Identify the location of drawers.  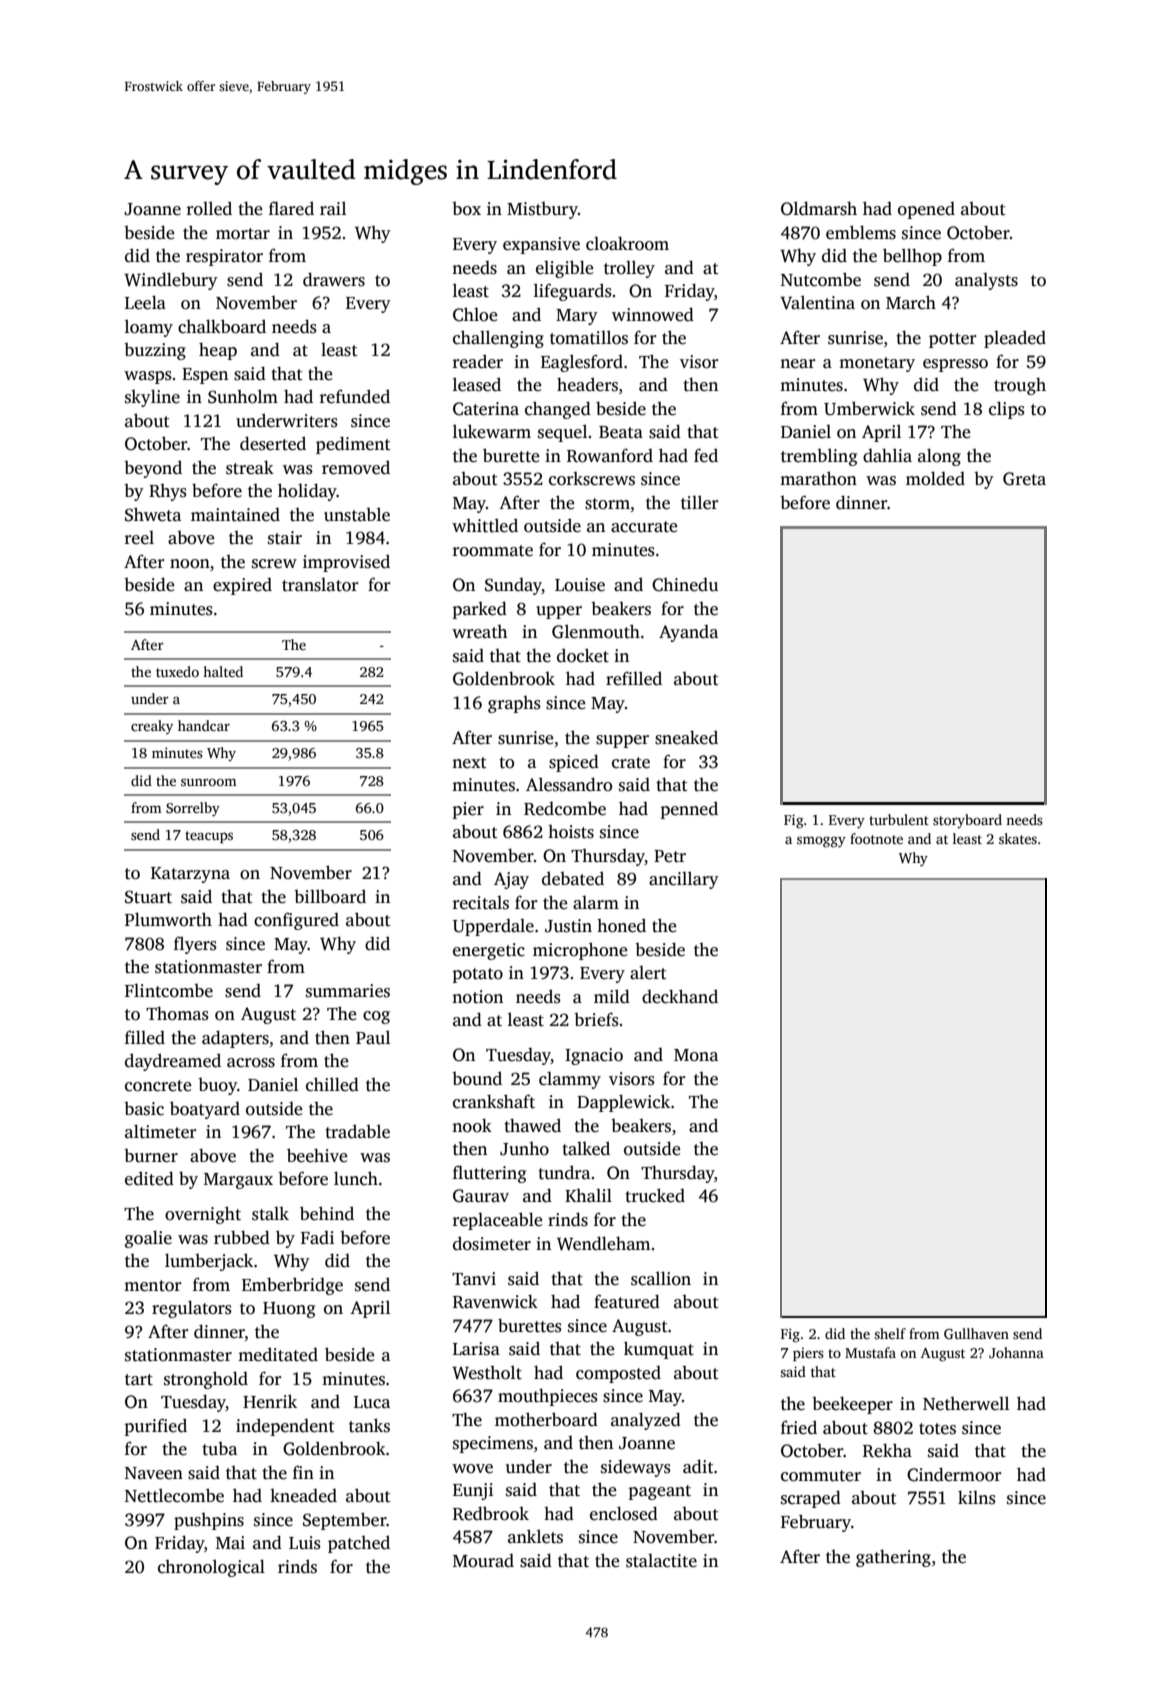
(334, 279).
